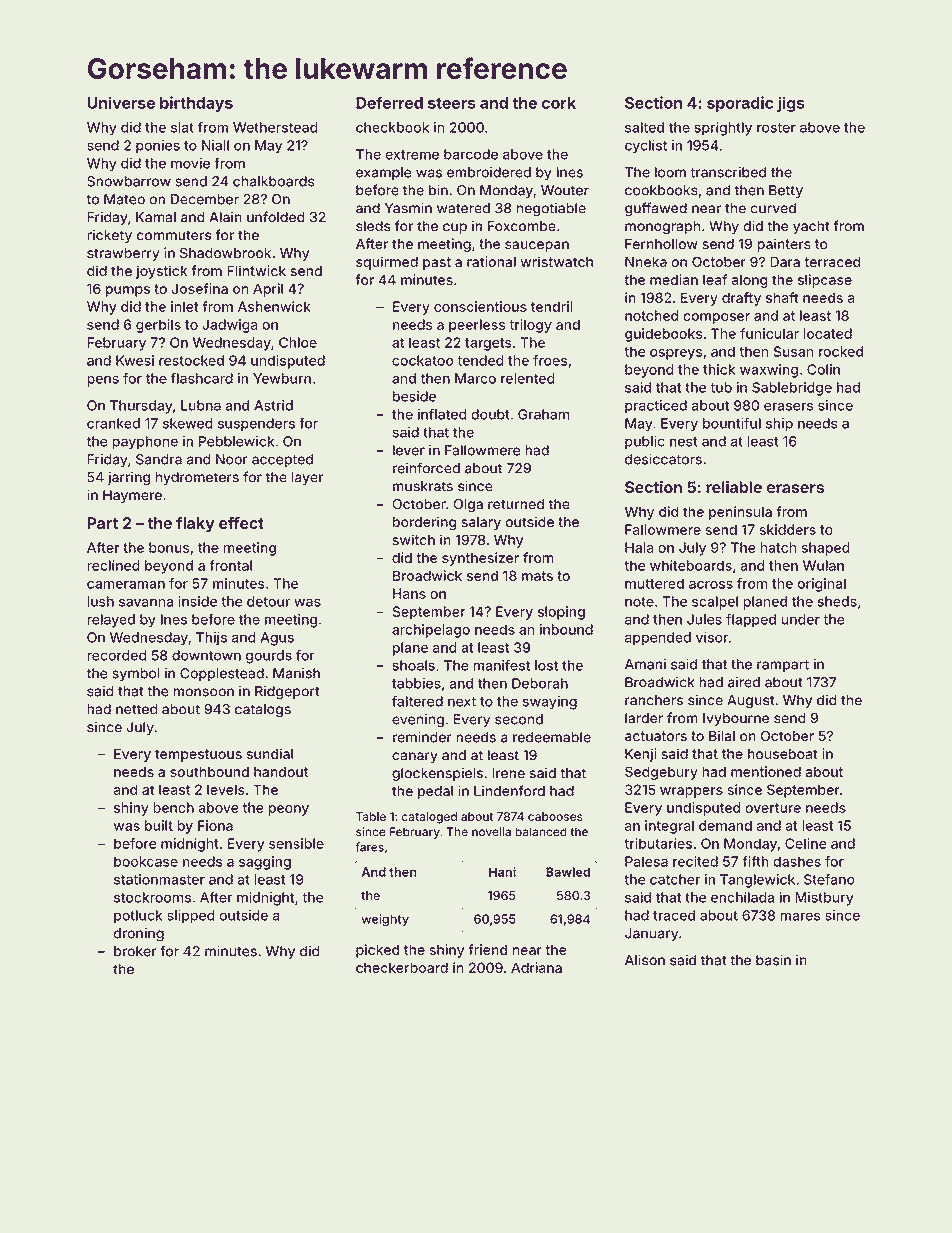 This image has width=952, height=1233. What do you see at coordinates (129, 181) in the image?
I see `Snowbarrow` at bounding box center [129, 181].
